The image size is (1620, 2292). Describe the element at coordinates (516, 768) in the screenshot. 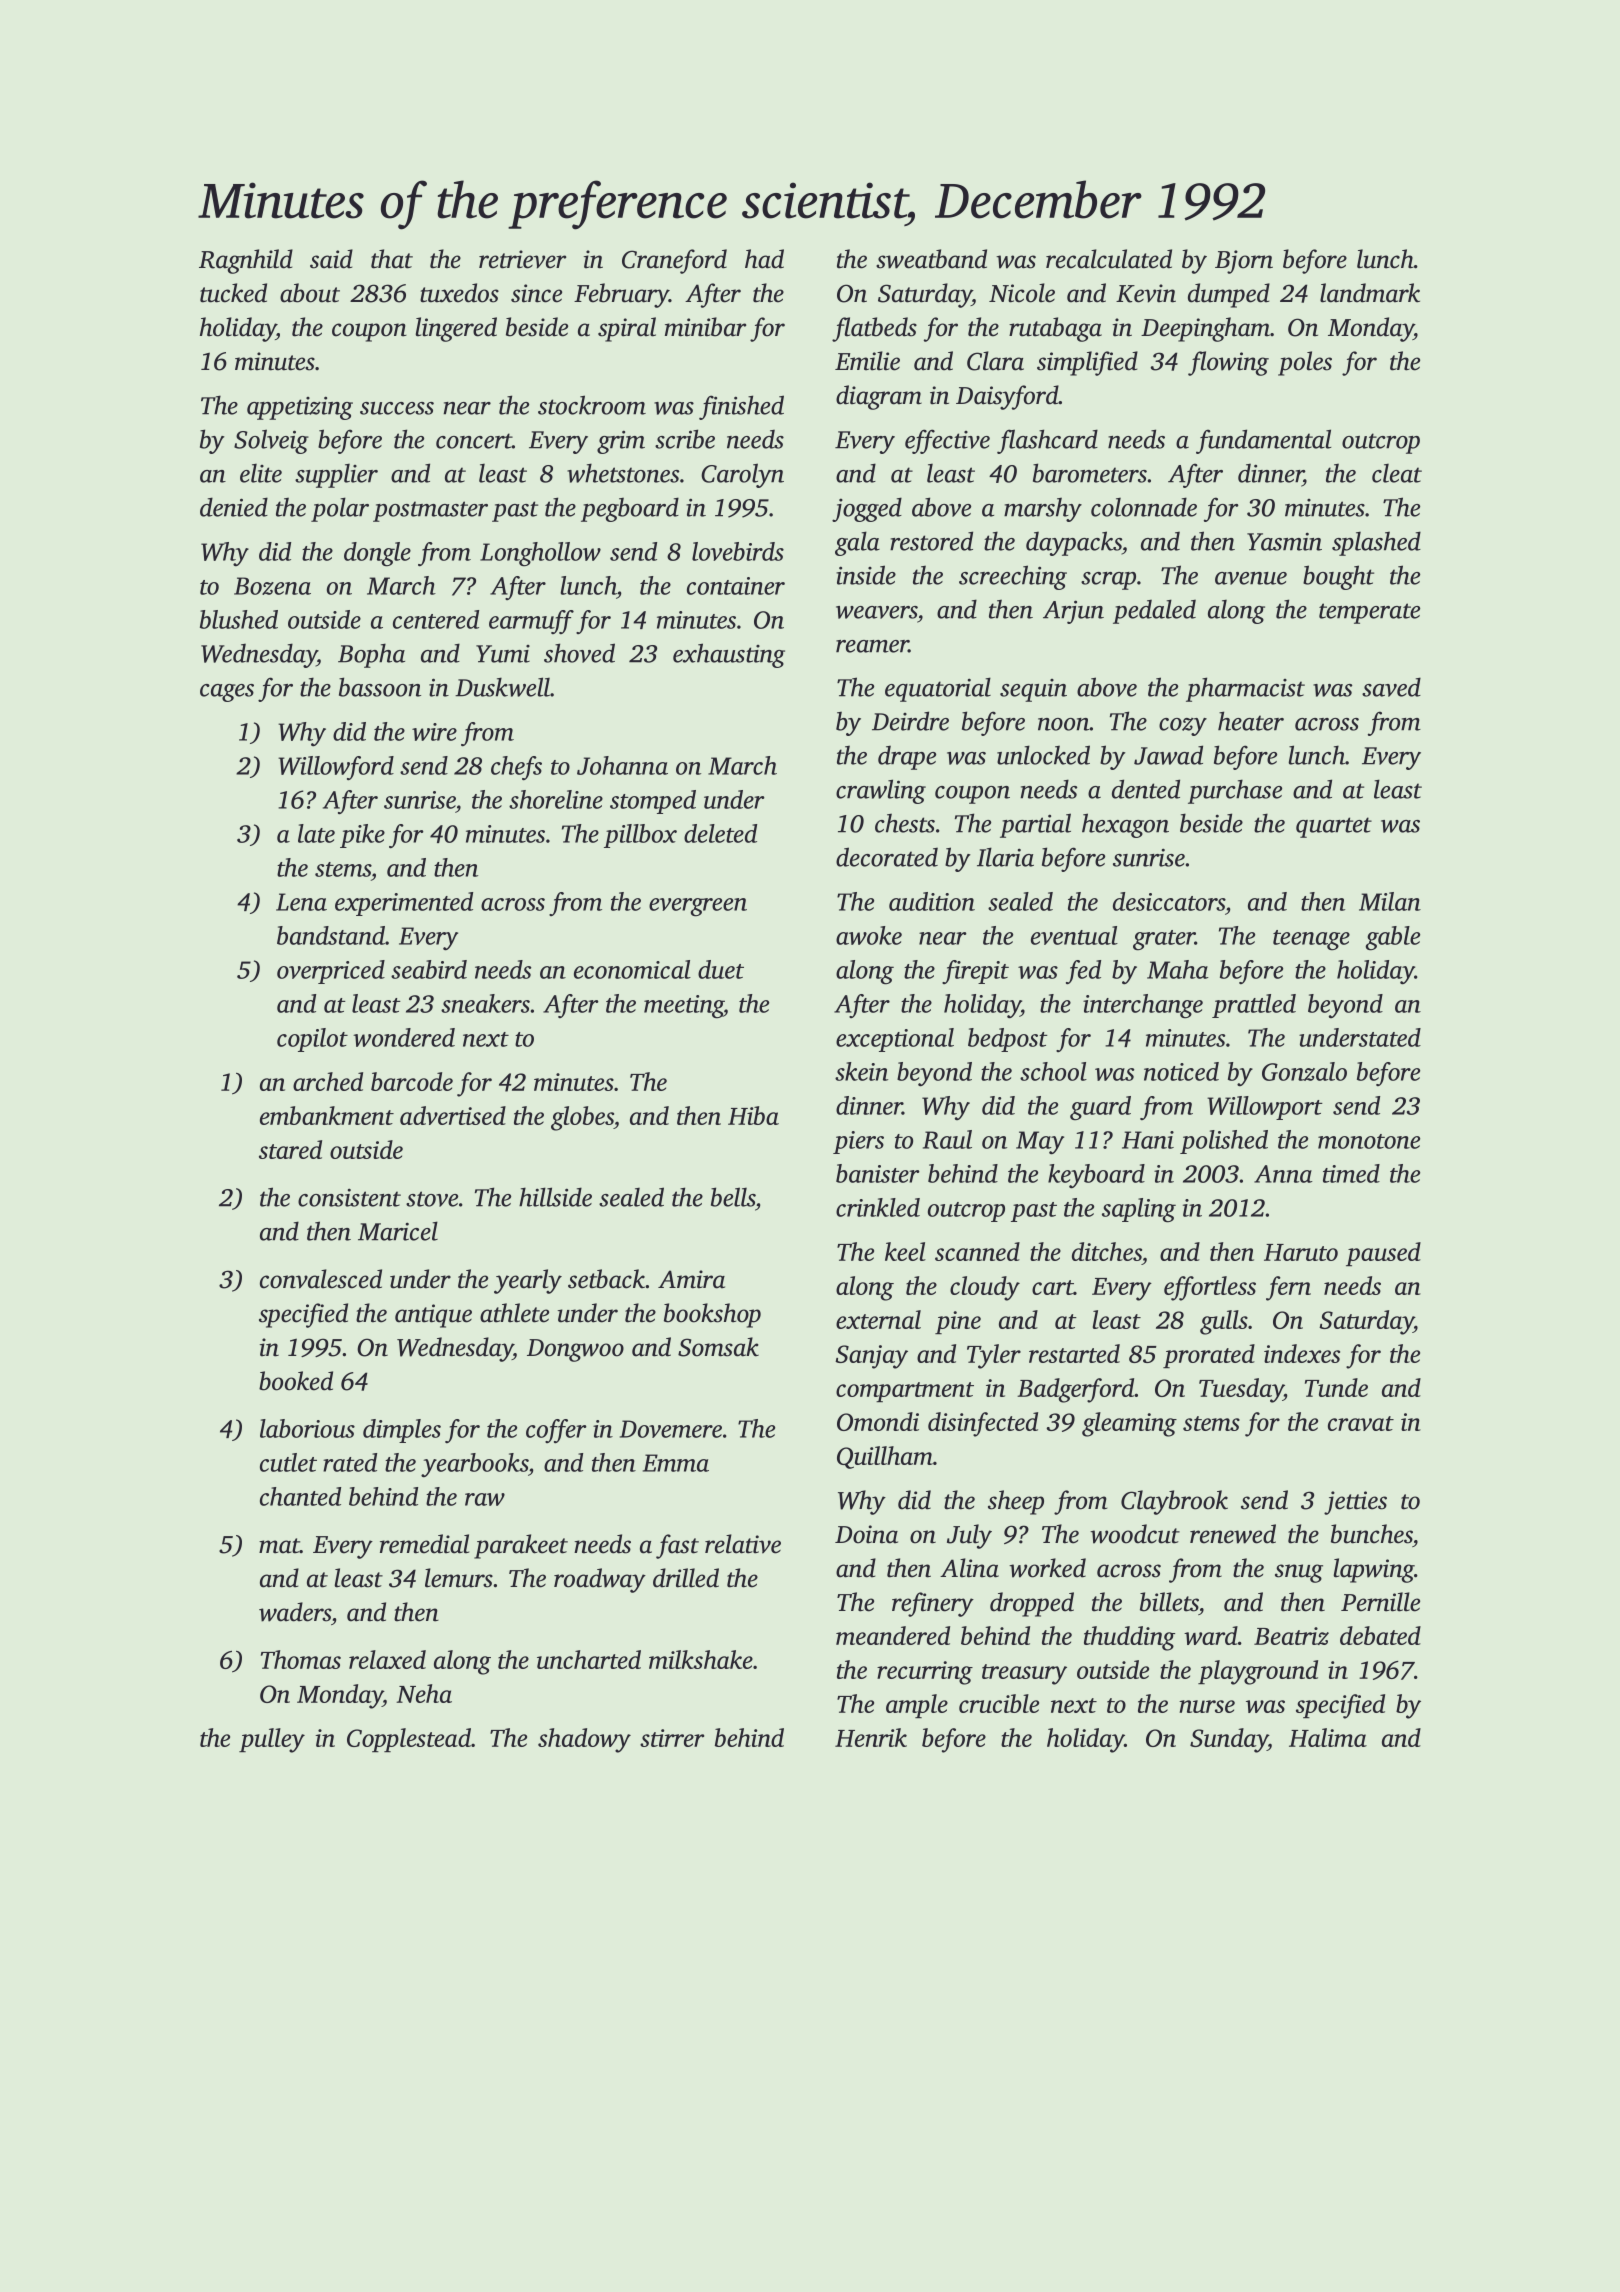

I see `chefs` at that location.
